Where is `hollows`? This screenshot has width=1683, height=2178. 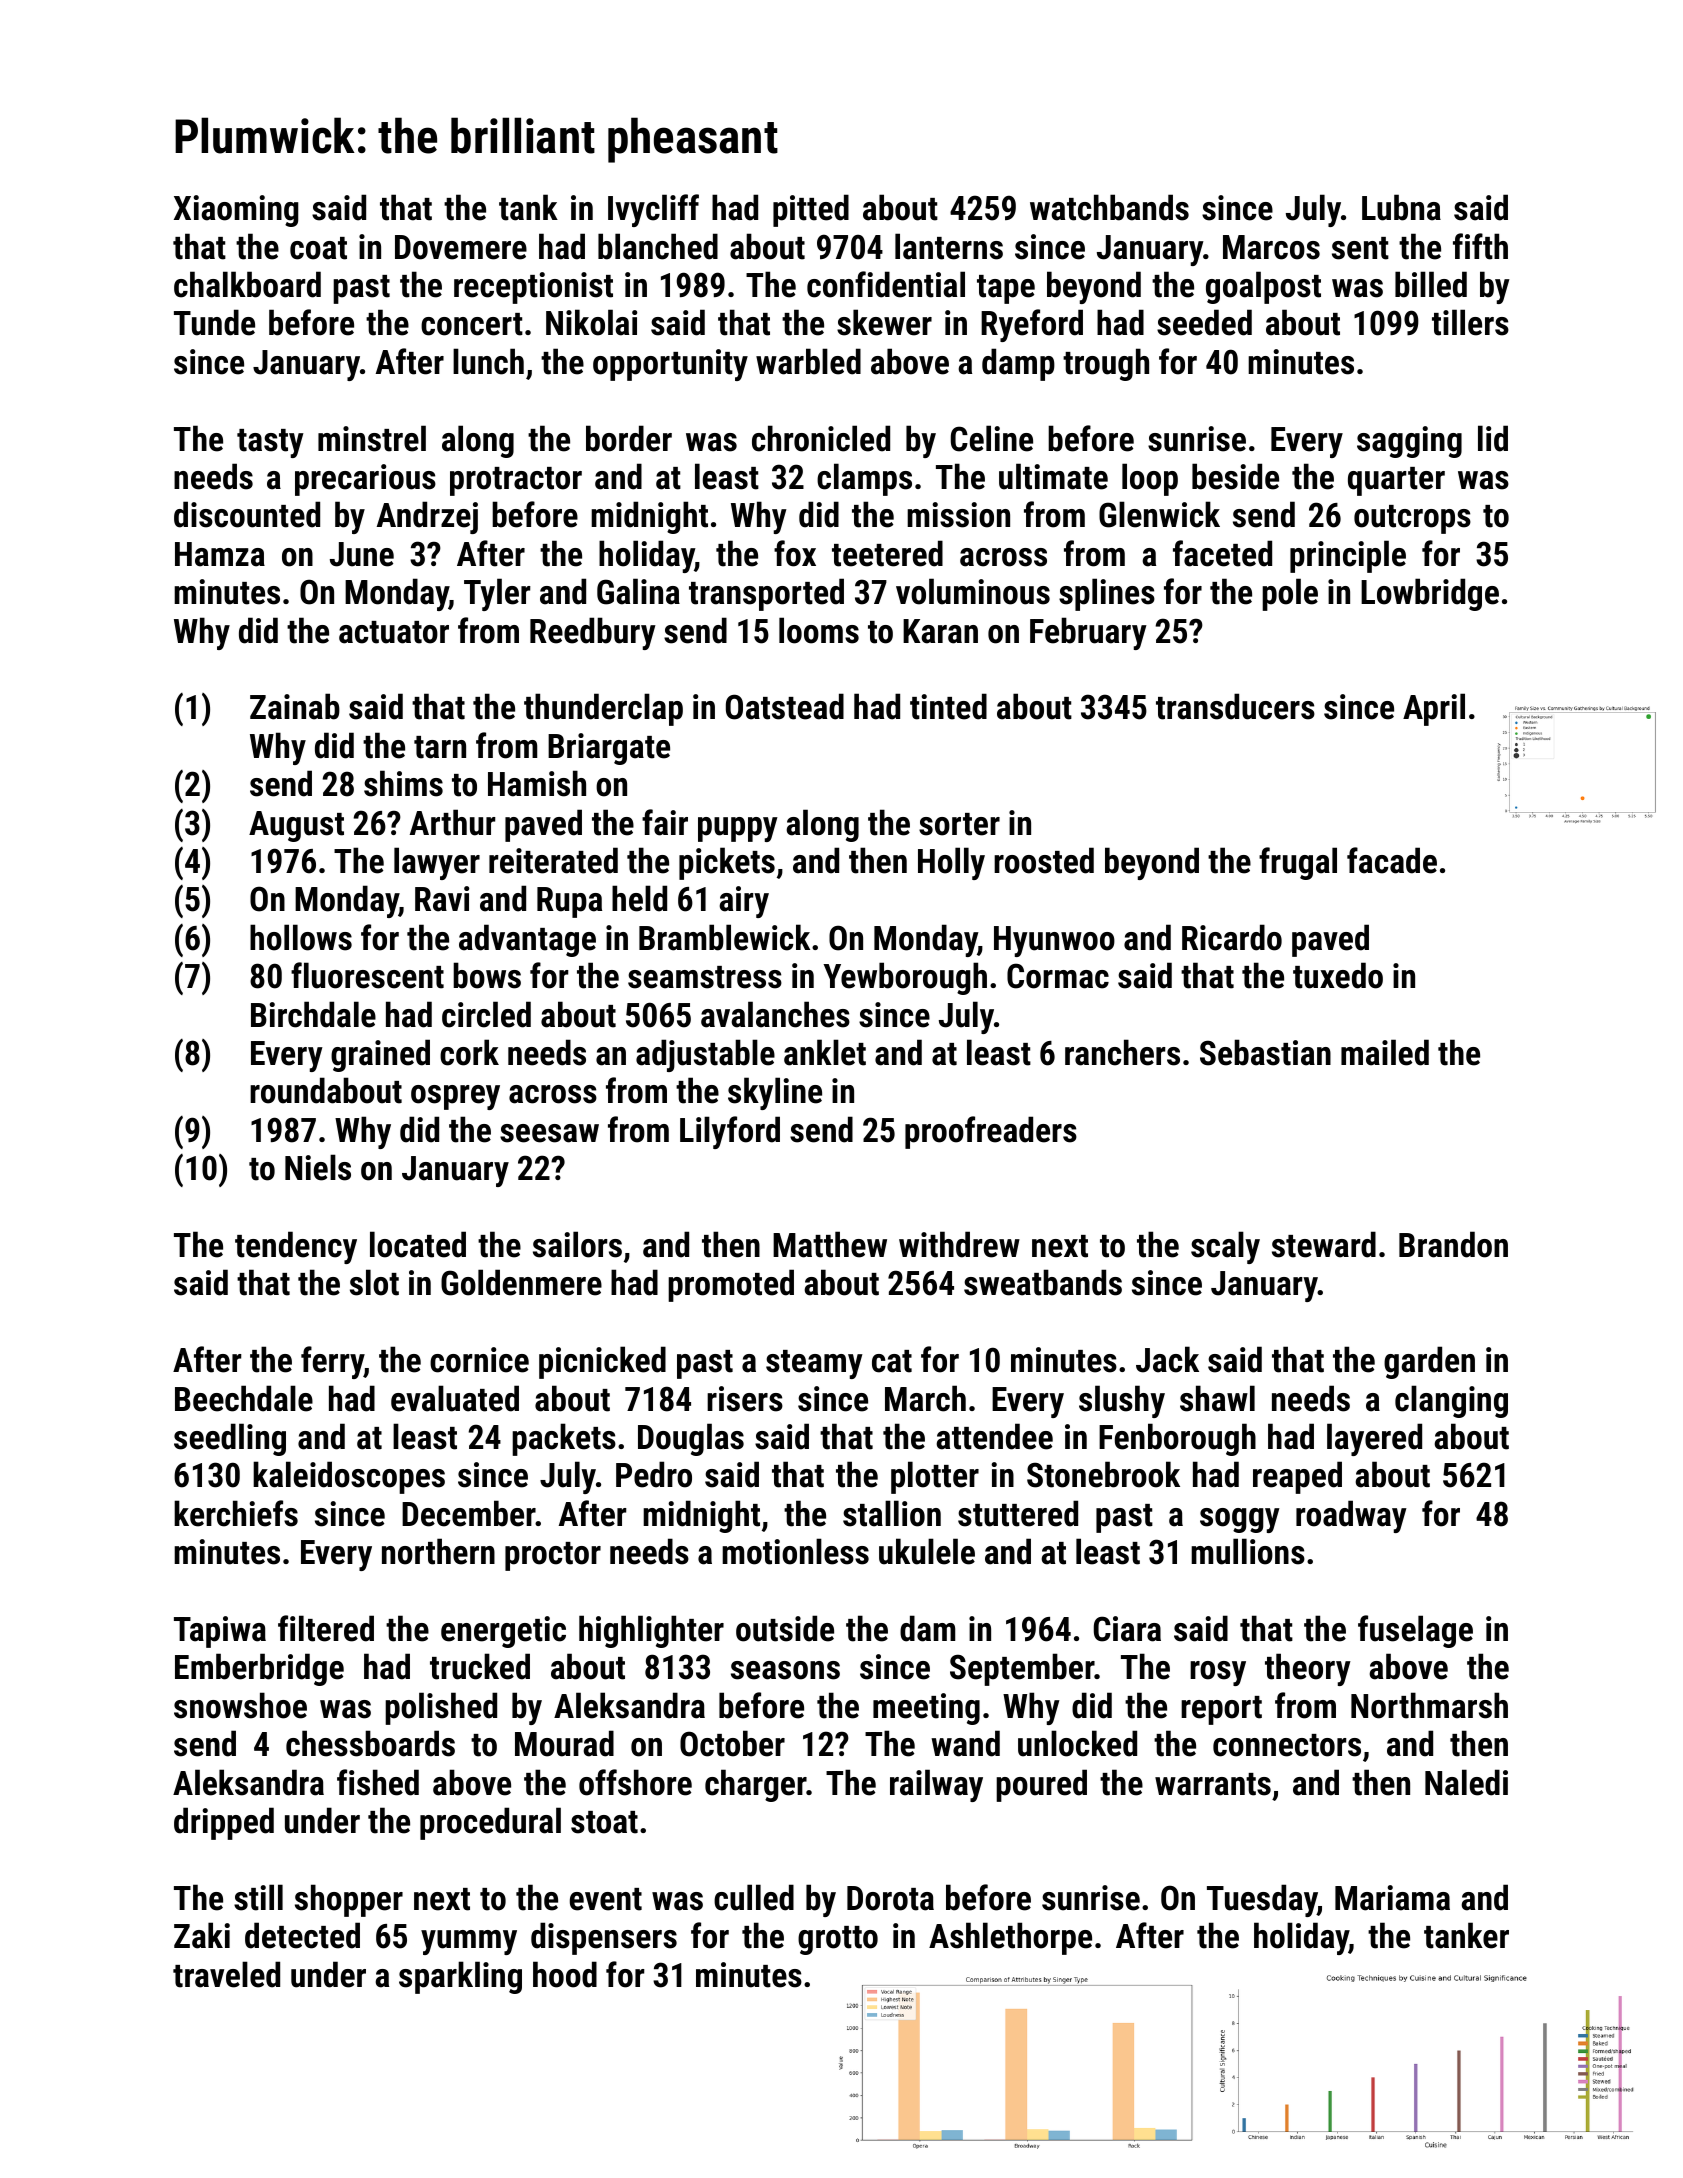 hollows is located at coordinates (301, 937).
